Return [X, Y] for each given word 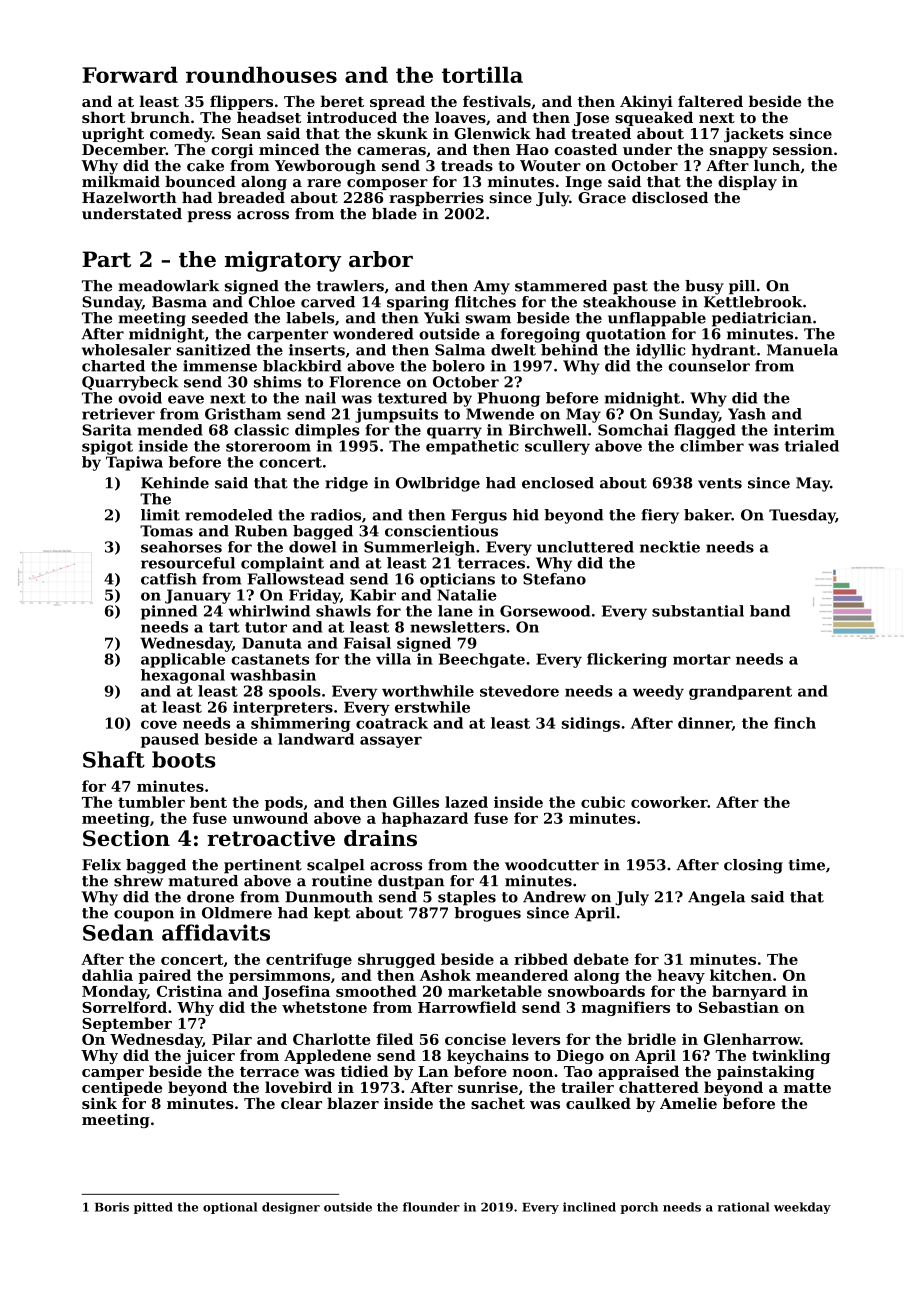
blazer [353, 1103]
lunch [777, 166]
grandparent [740, 692]
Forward [130, 74]
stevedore [519, 691]
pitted [153, 1208]
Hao [532, 149]
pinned [169, 612]
